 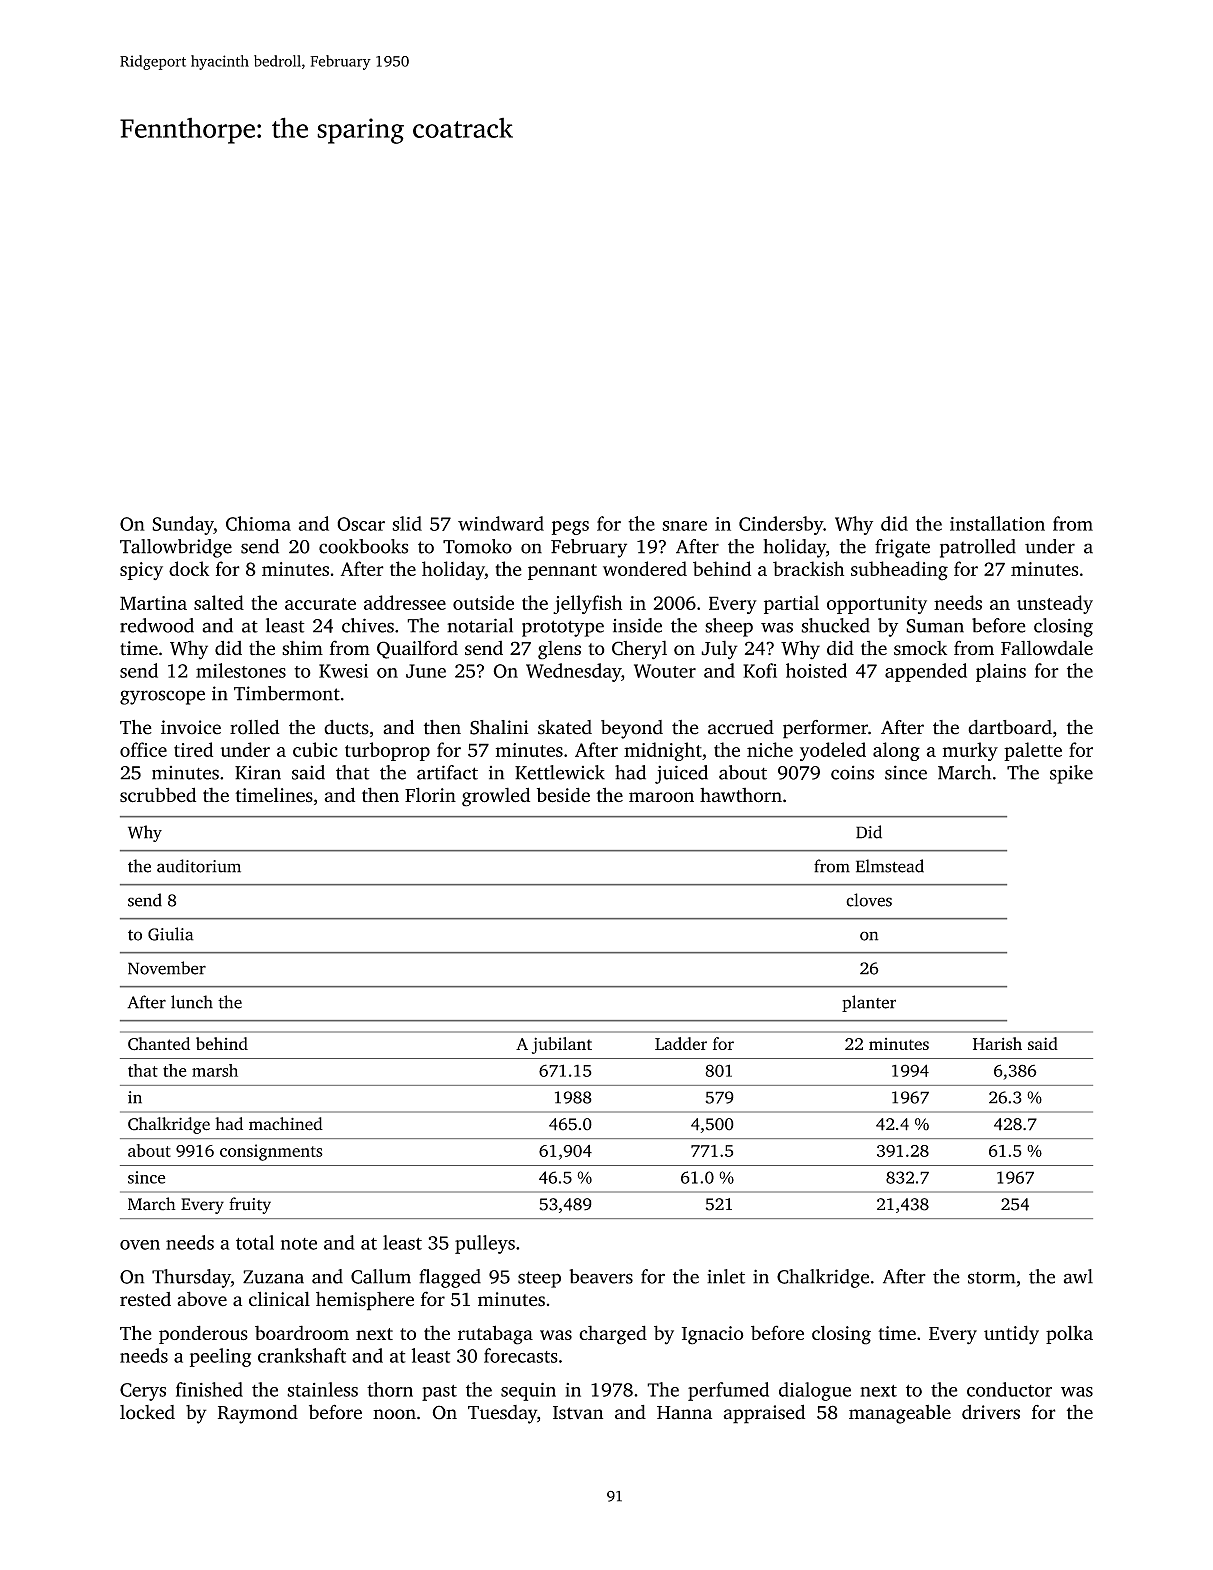 I want to click on murky, so click(x=970, y=751).
